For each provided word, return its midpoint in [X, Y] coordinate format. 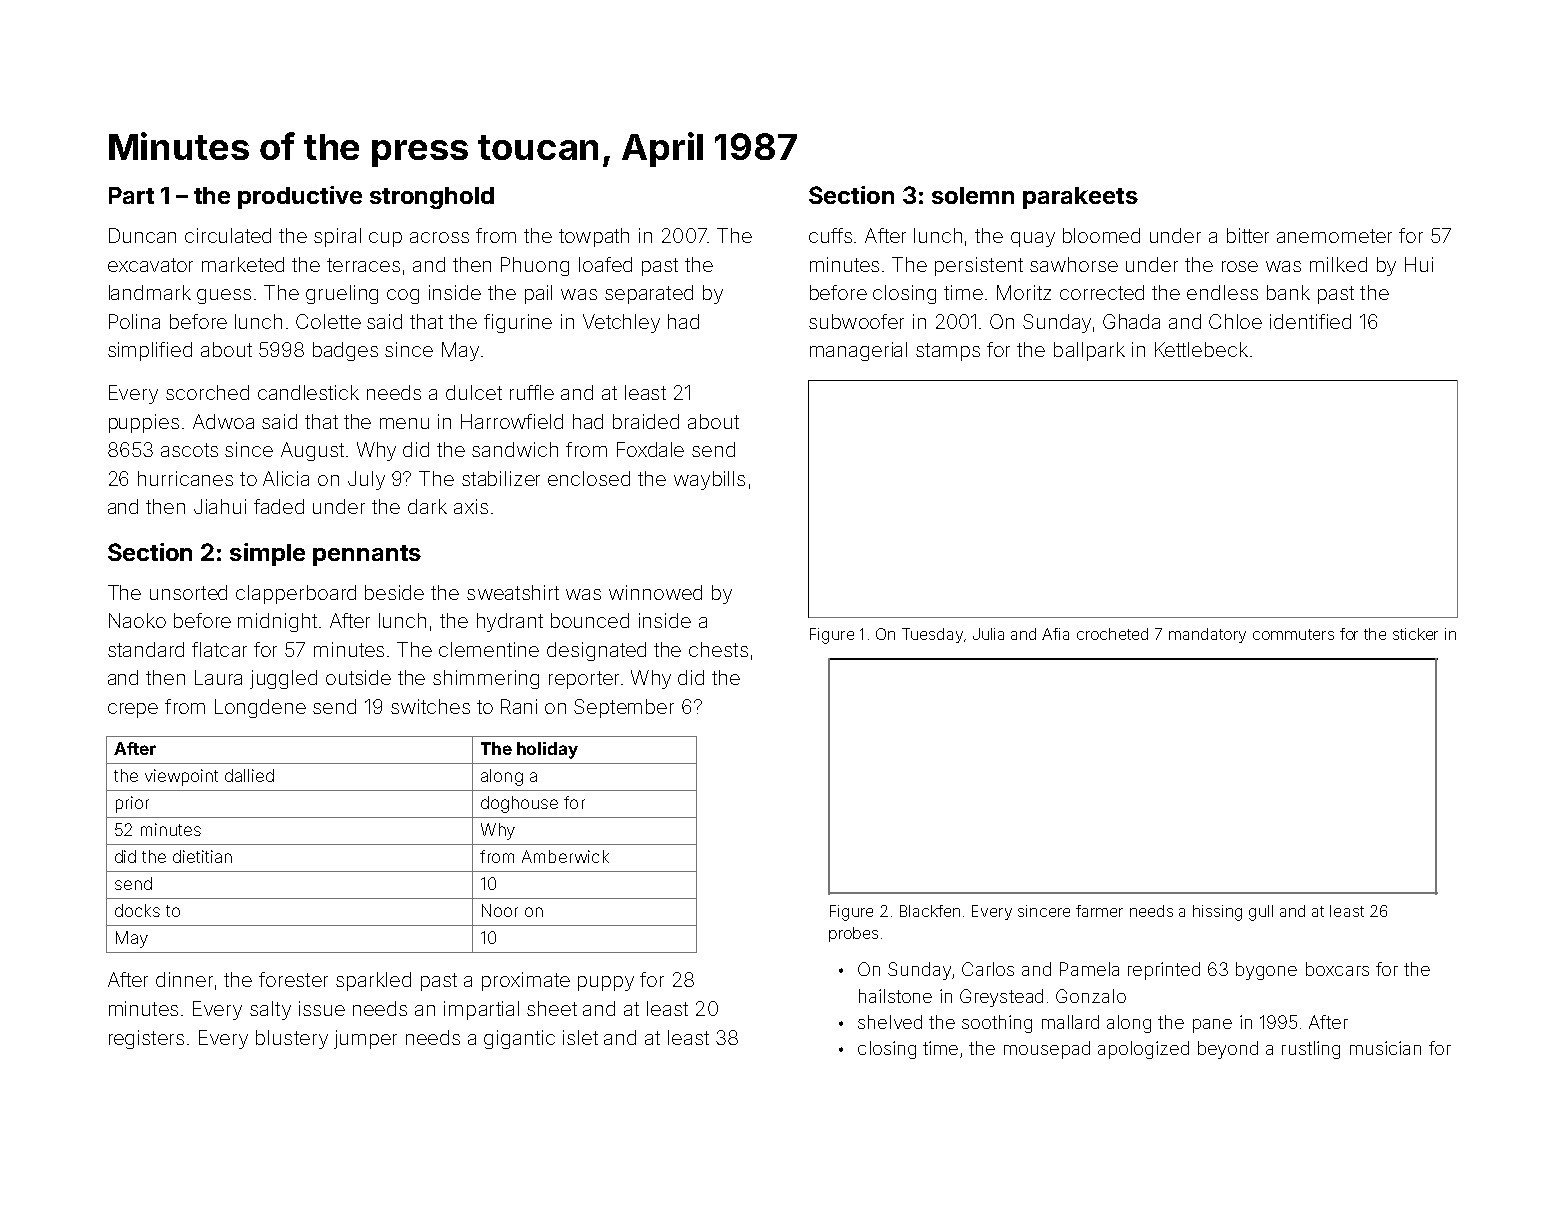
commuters [1293, 634]
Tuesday [932, 635]
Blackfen [930, 911]
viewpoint [181, 777]
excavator [150, 265]
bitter [1248, 235]
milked [1338, 264]
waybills [709, 480]
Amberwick [565, 856]
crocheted [1112, 634]
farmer [1099, 911]
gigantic [519, 1039]
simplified [150, 351]
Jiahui [220, 506]
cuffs [830, 235]
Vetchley [621, 323]
